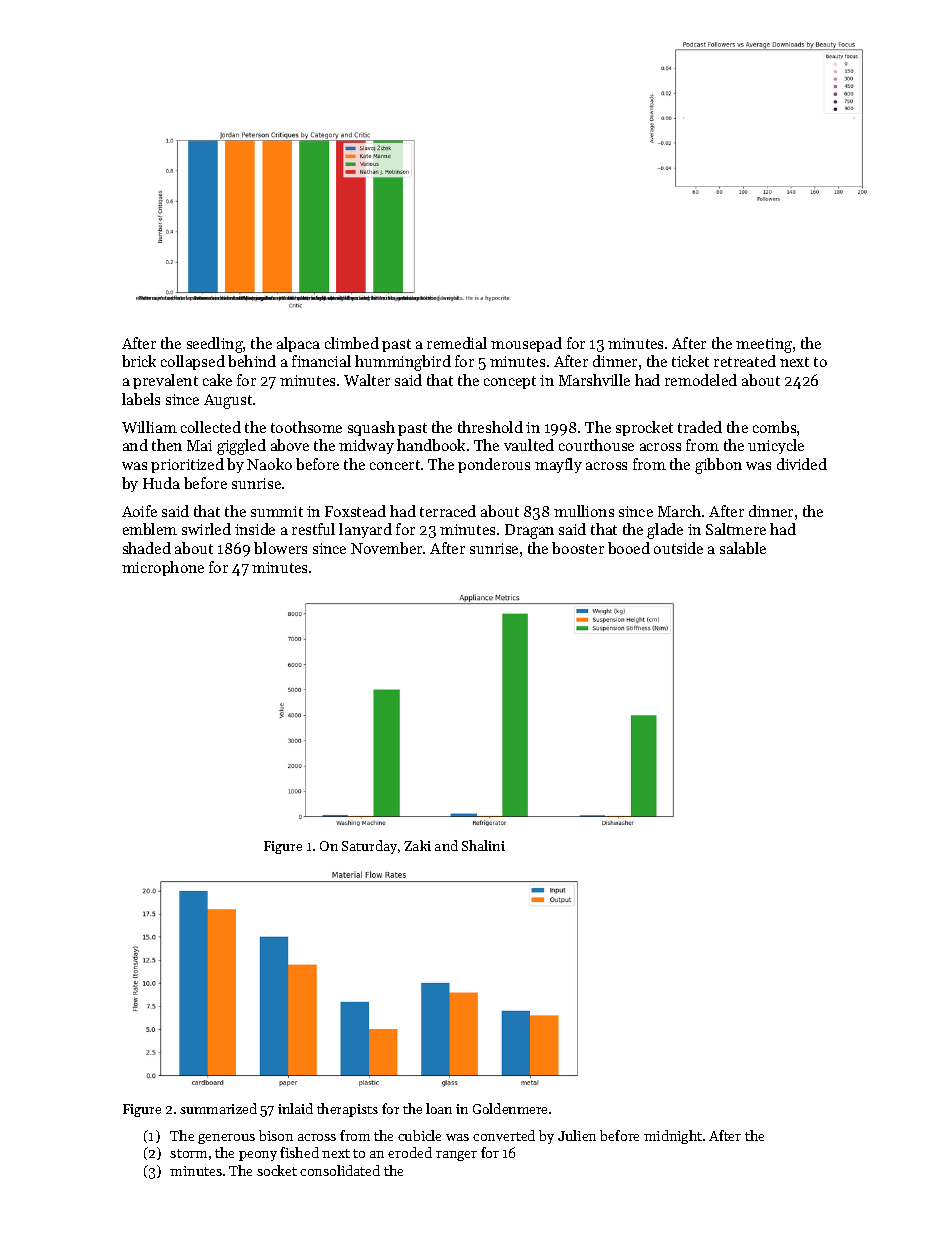 The width and height of the page is (952, 1233). What do you see at coordinates (764, 345) in the page?
I see `meeting` at bounding box center [764, 345].
